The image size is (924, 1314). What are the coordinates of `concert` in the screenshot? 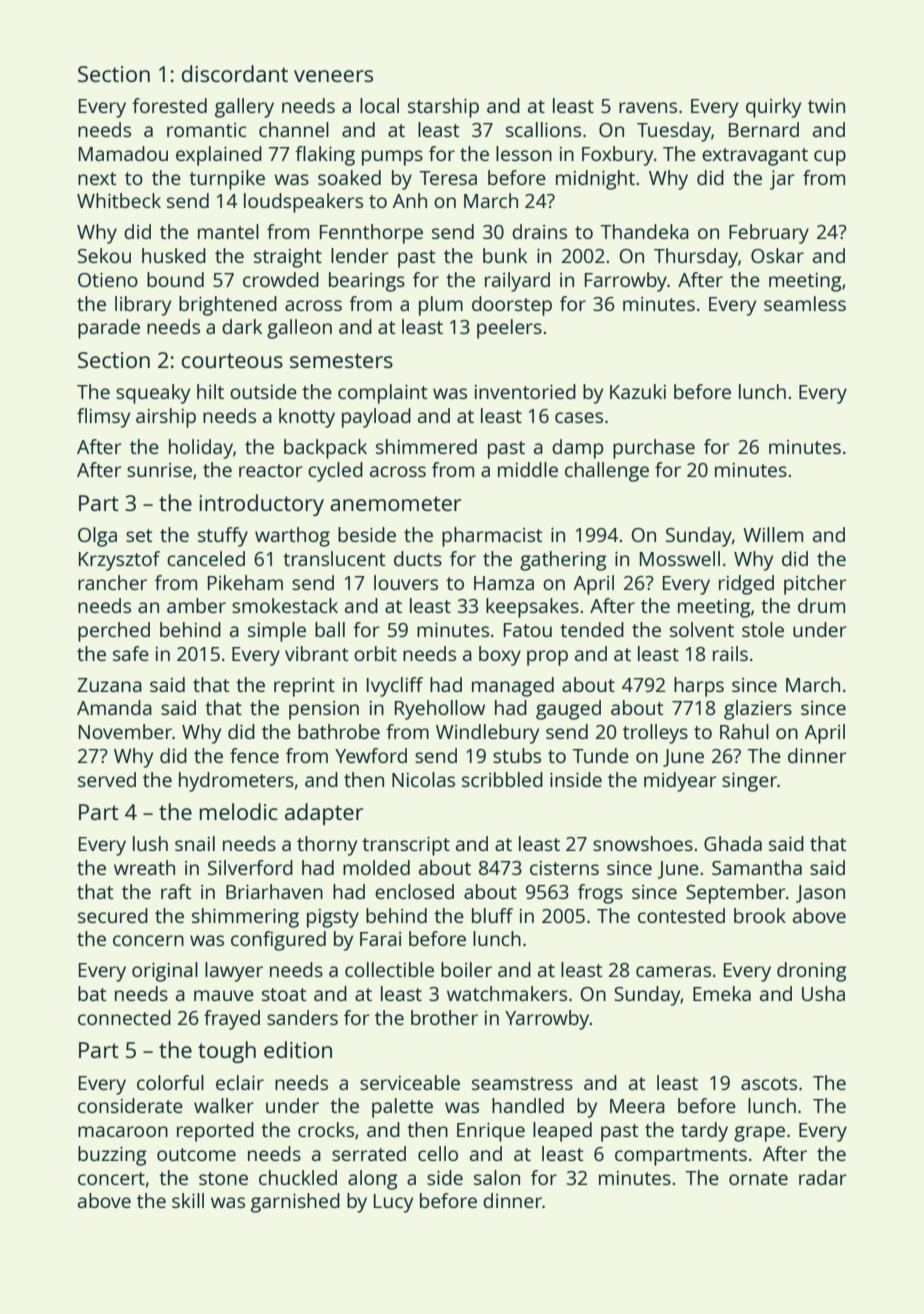 It's located at (111, 1178).
